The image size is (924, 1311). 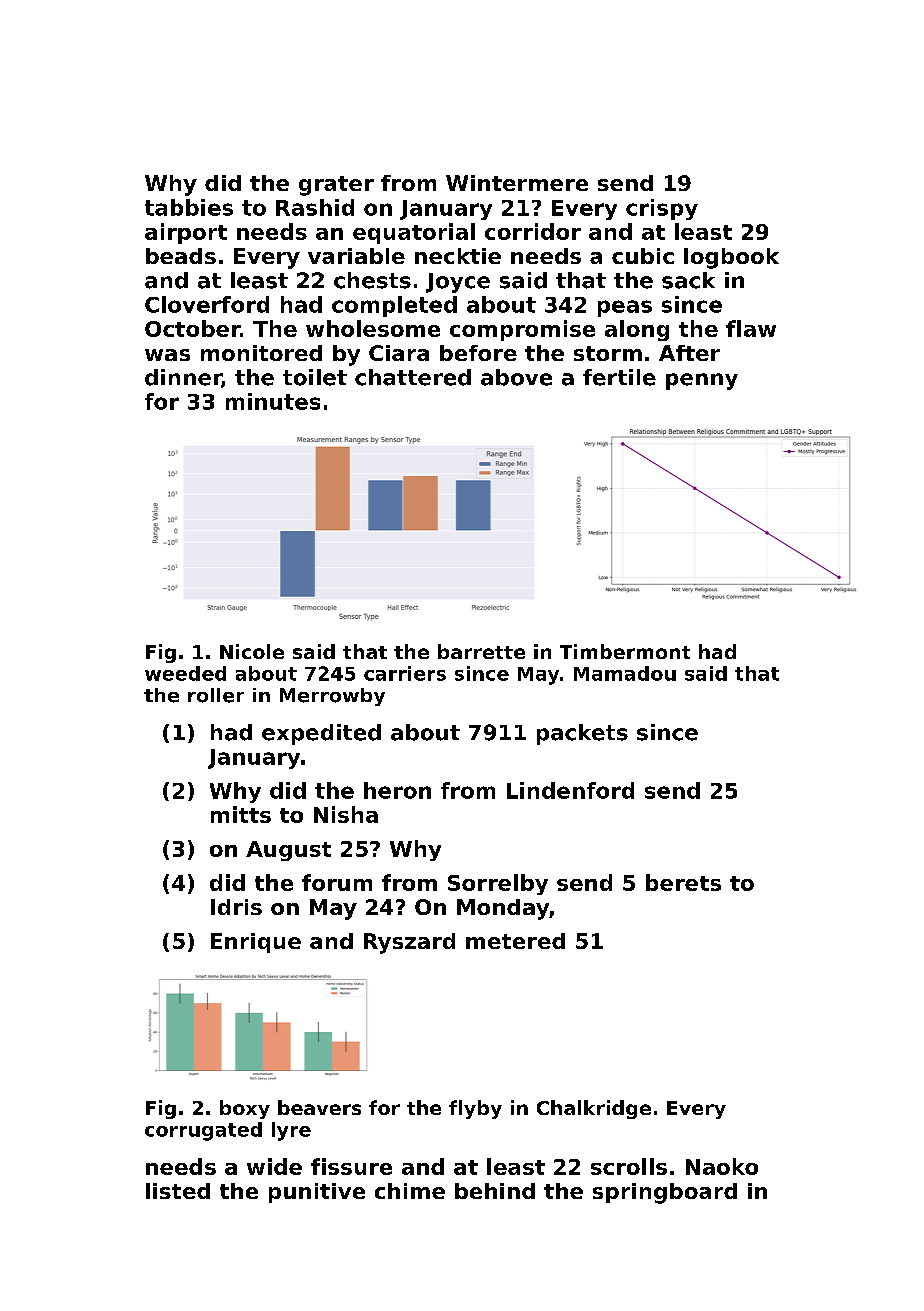 What do you see at coordinates (397, 790) in the image?
I see `heron` at bounding box center [397, 790].
